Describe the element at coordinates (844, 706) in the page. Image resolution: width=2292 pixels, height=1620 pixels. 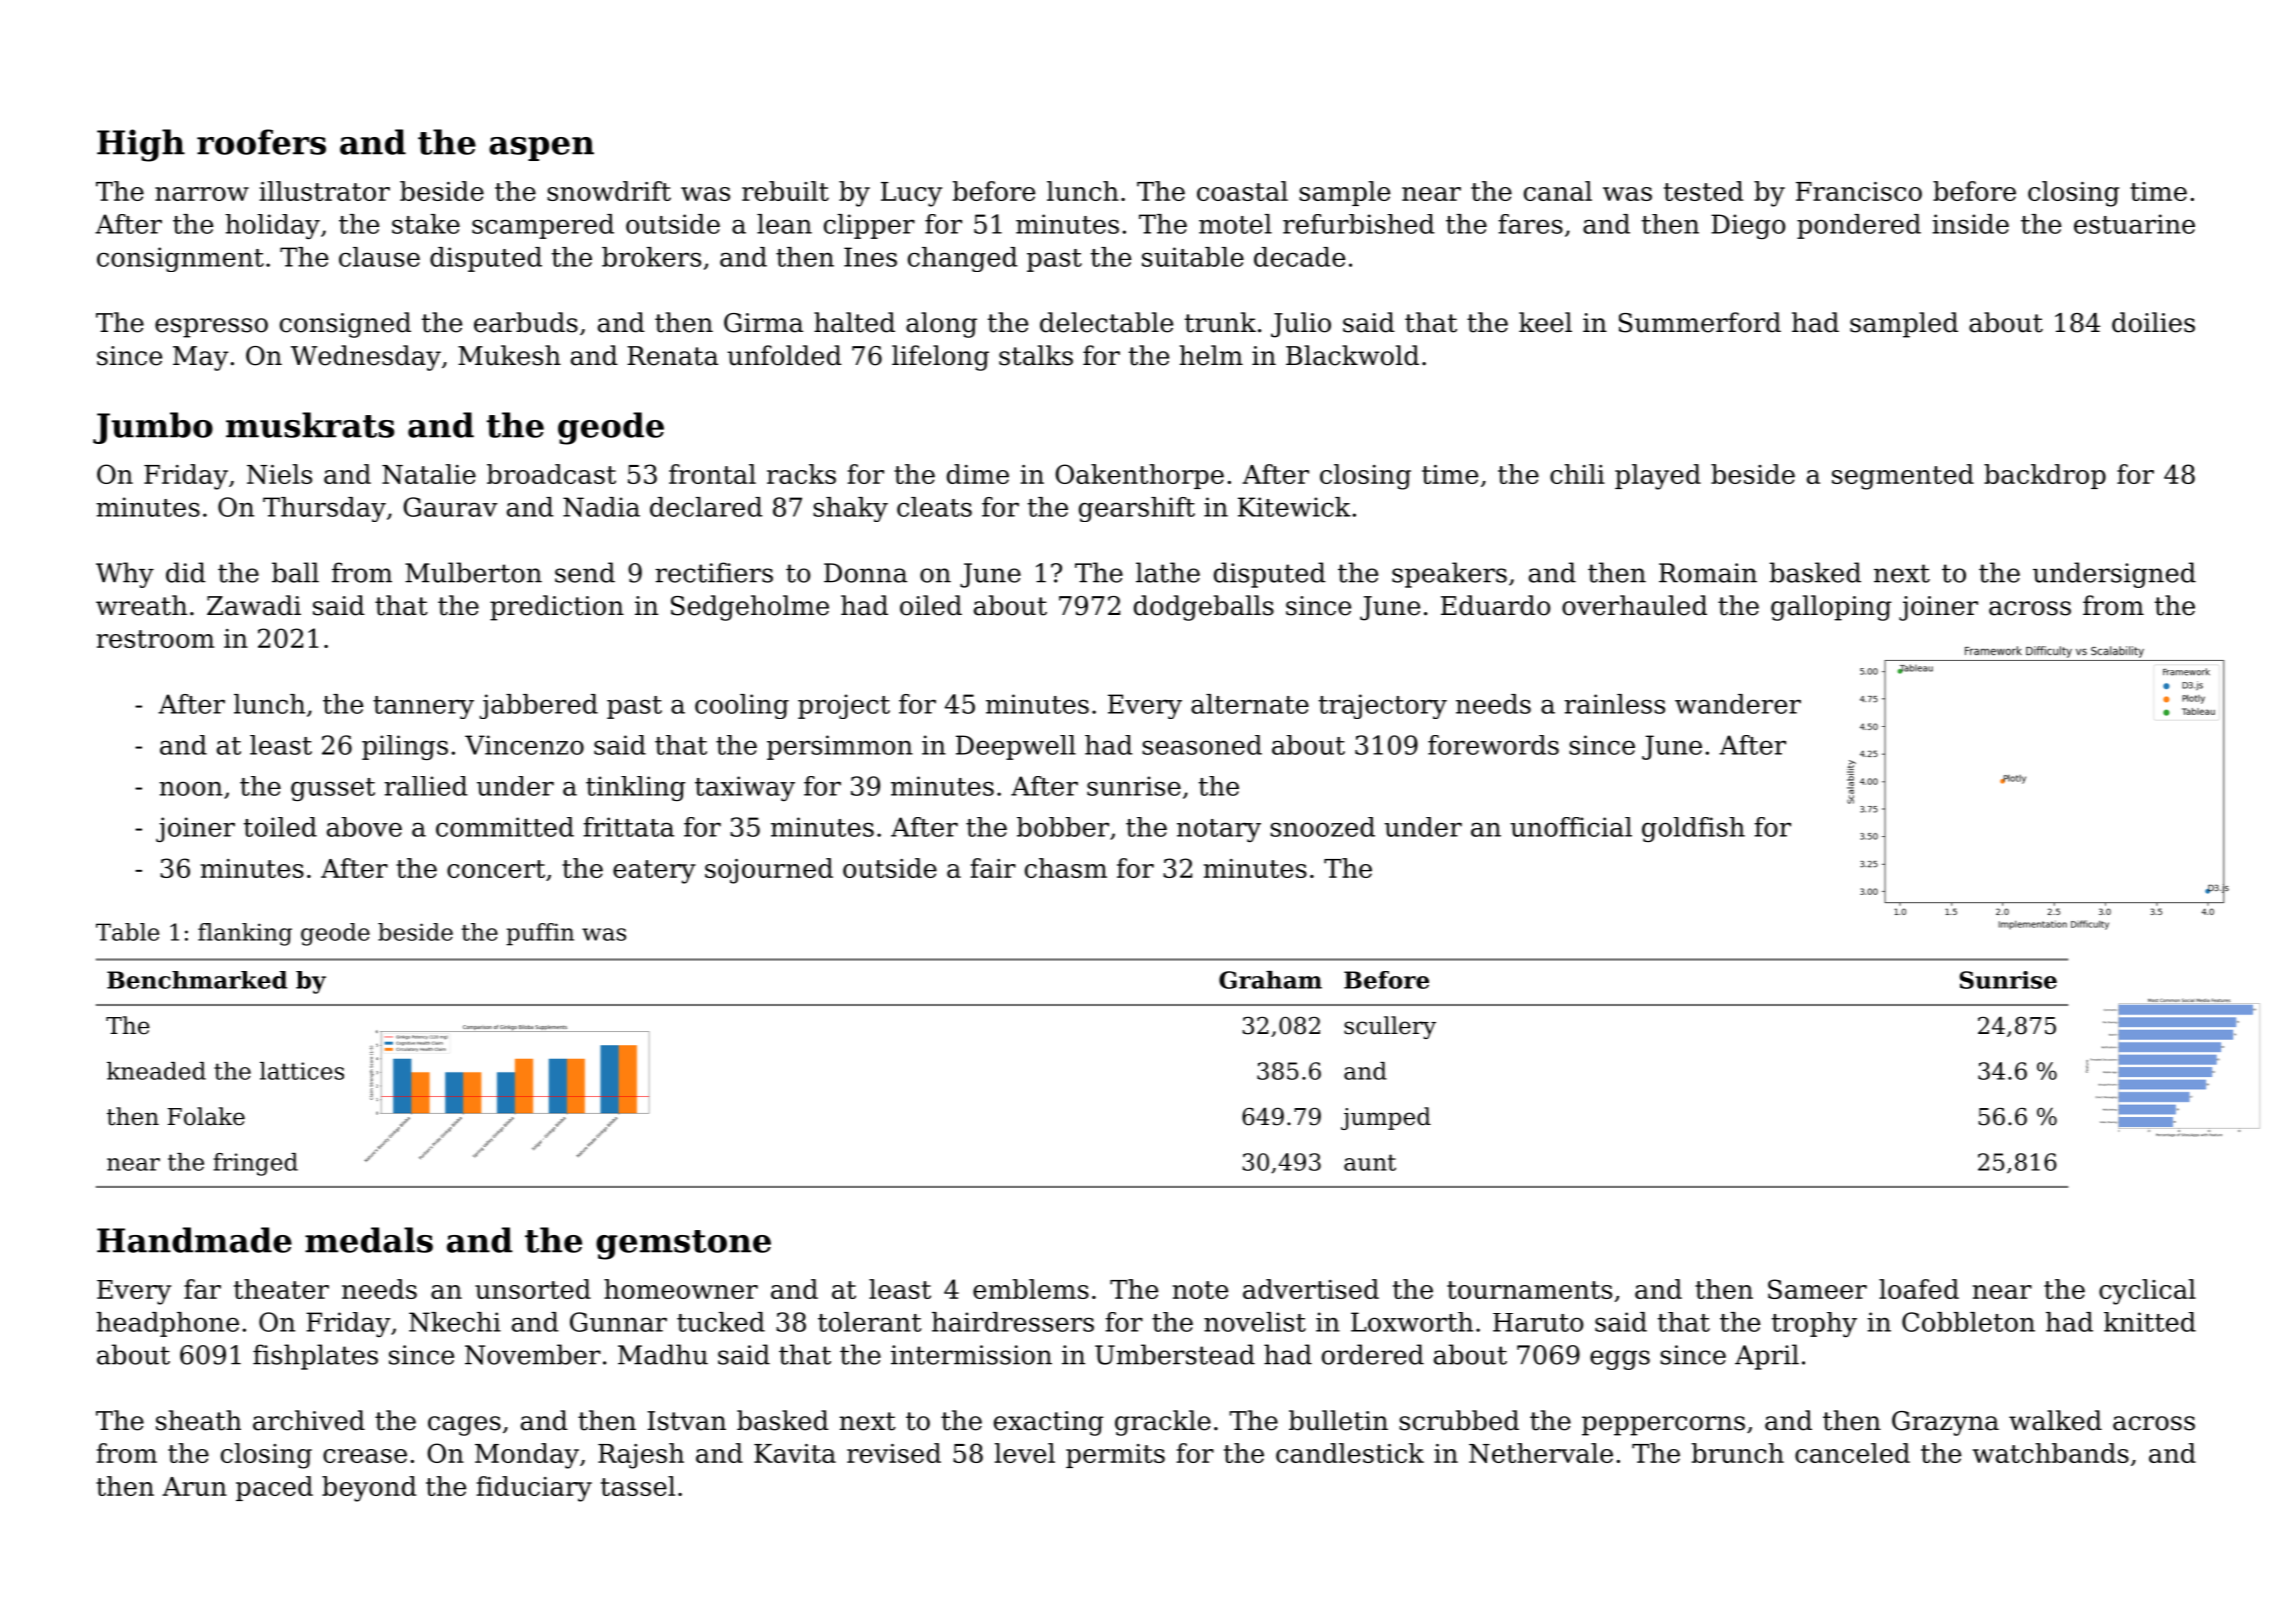
I see `project` at that location.
